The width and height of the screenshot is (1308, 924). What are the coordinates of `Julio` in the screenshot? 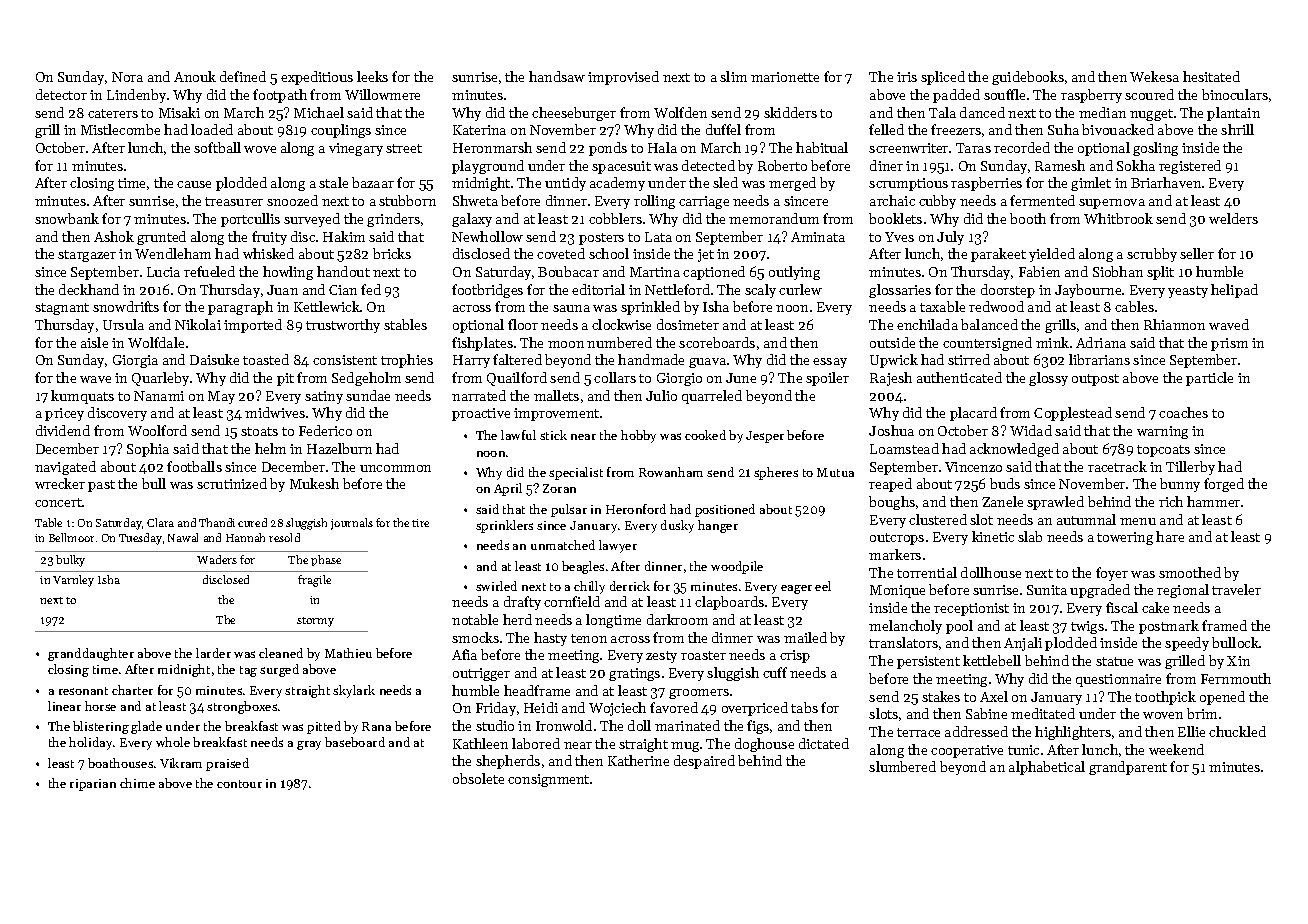 It's located at (661, 395).
